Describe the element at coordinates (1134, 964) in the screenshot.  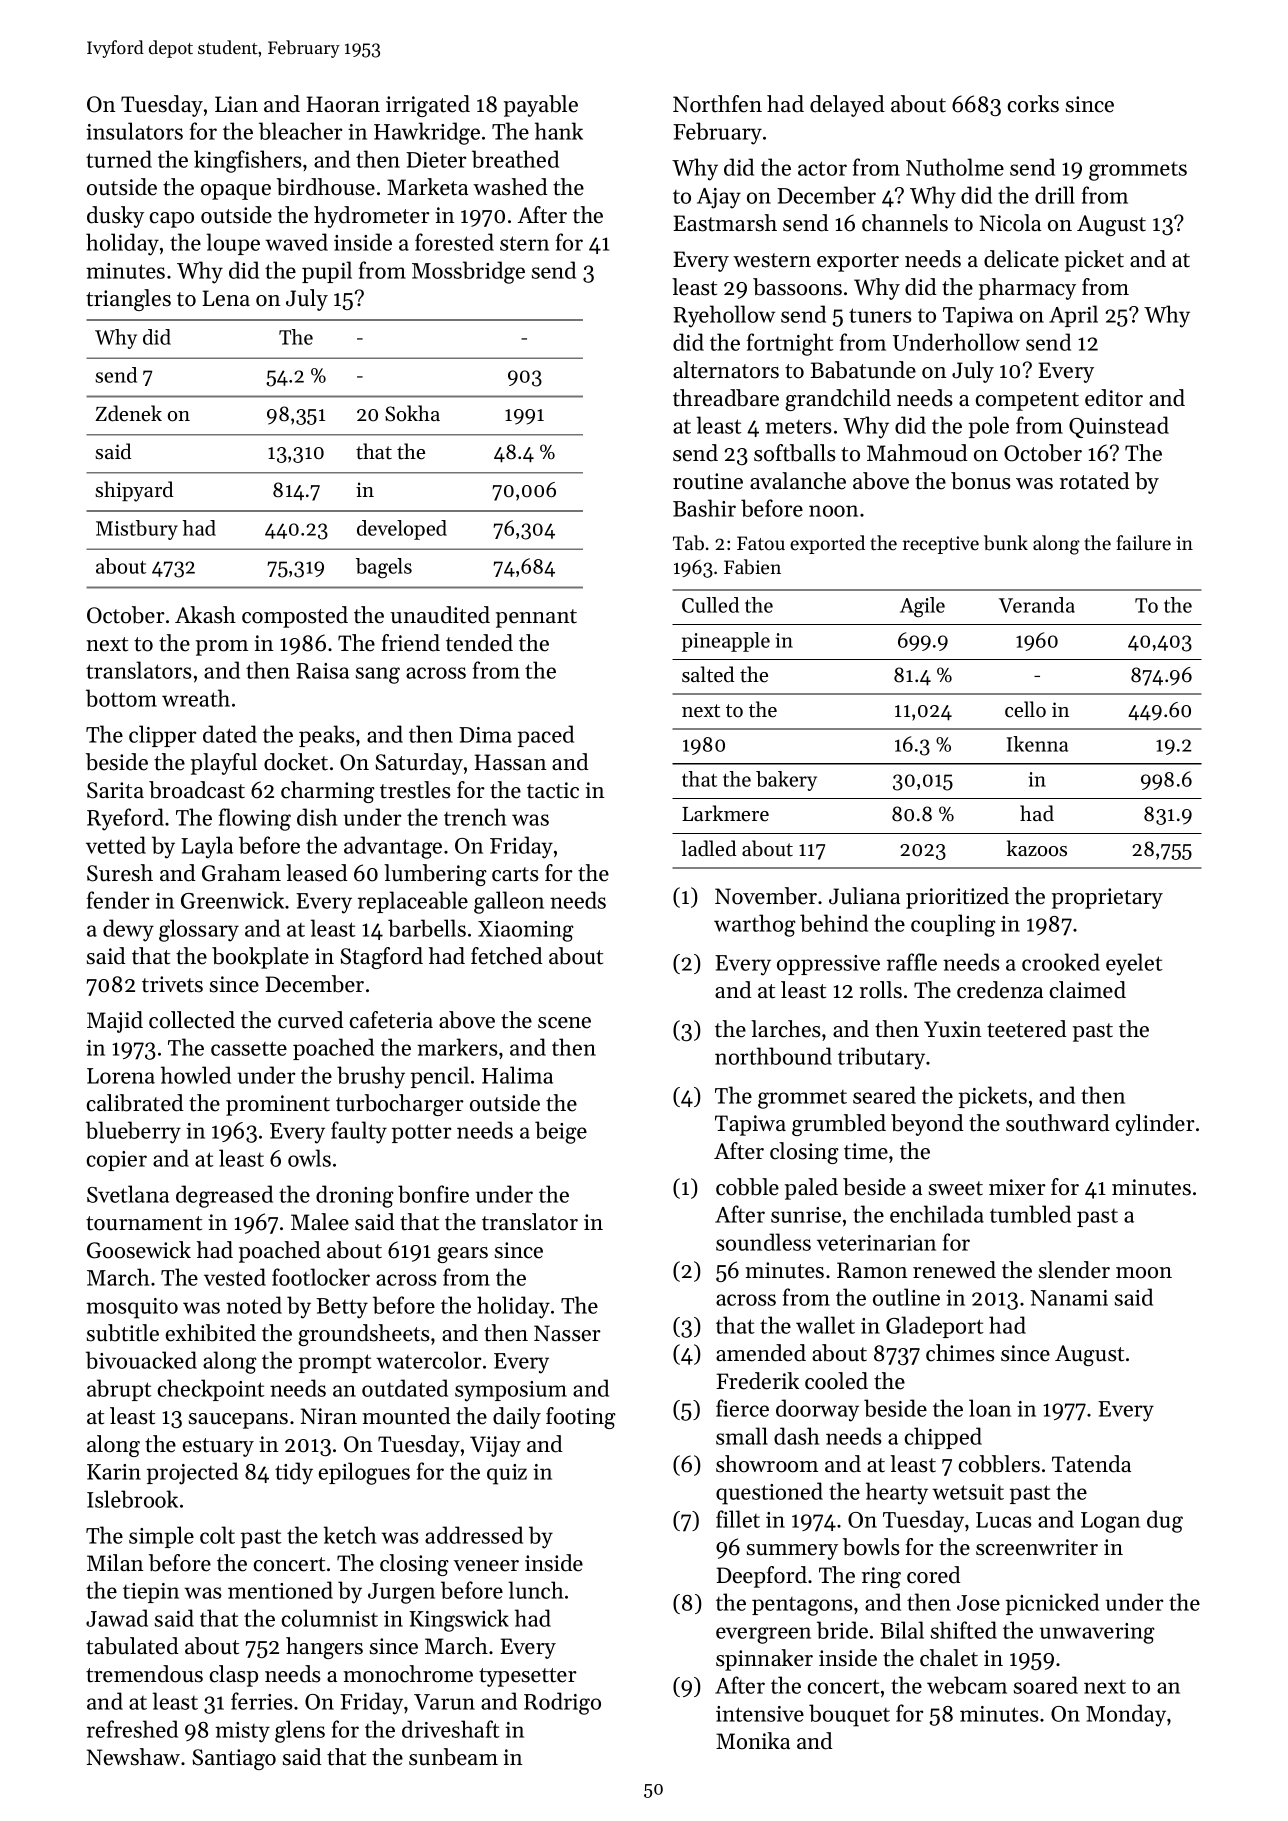
I see `eyelet` at that location.
